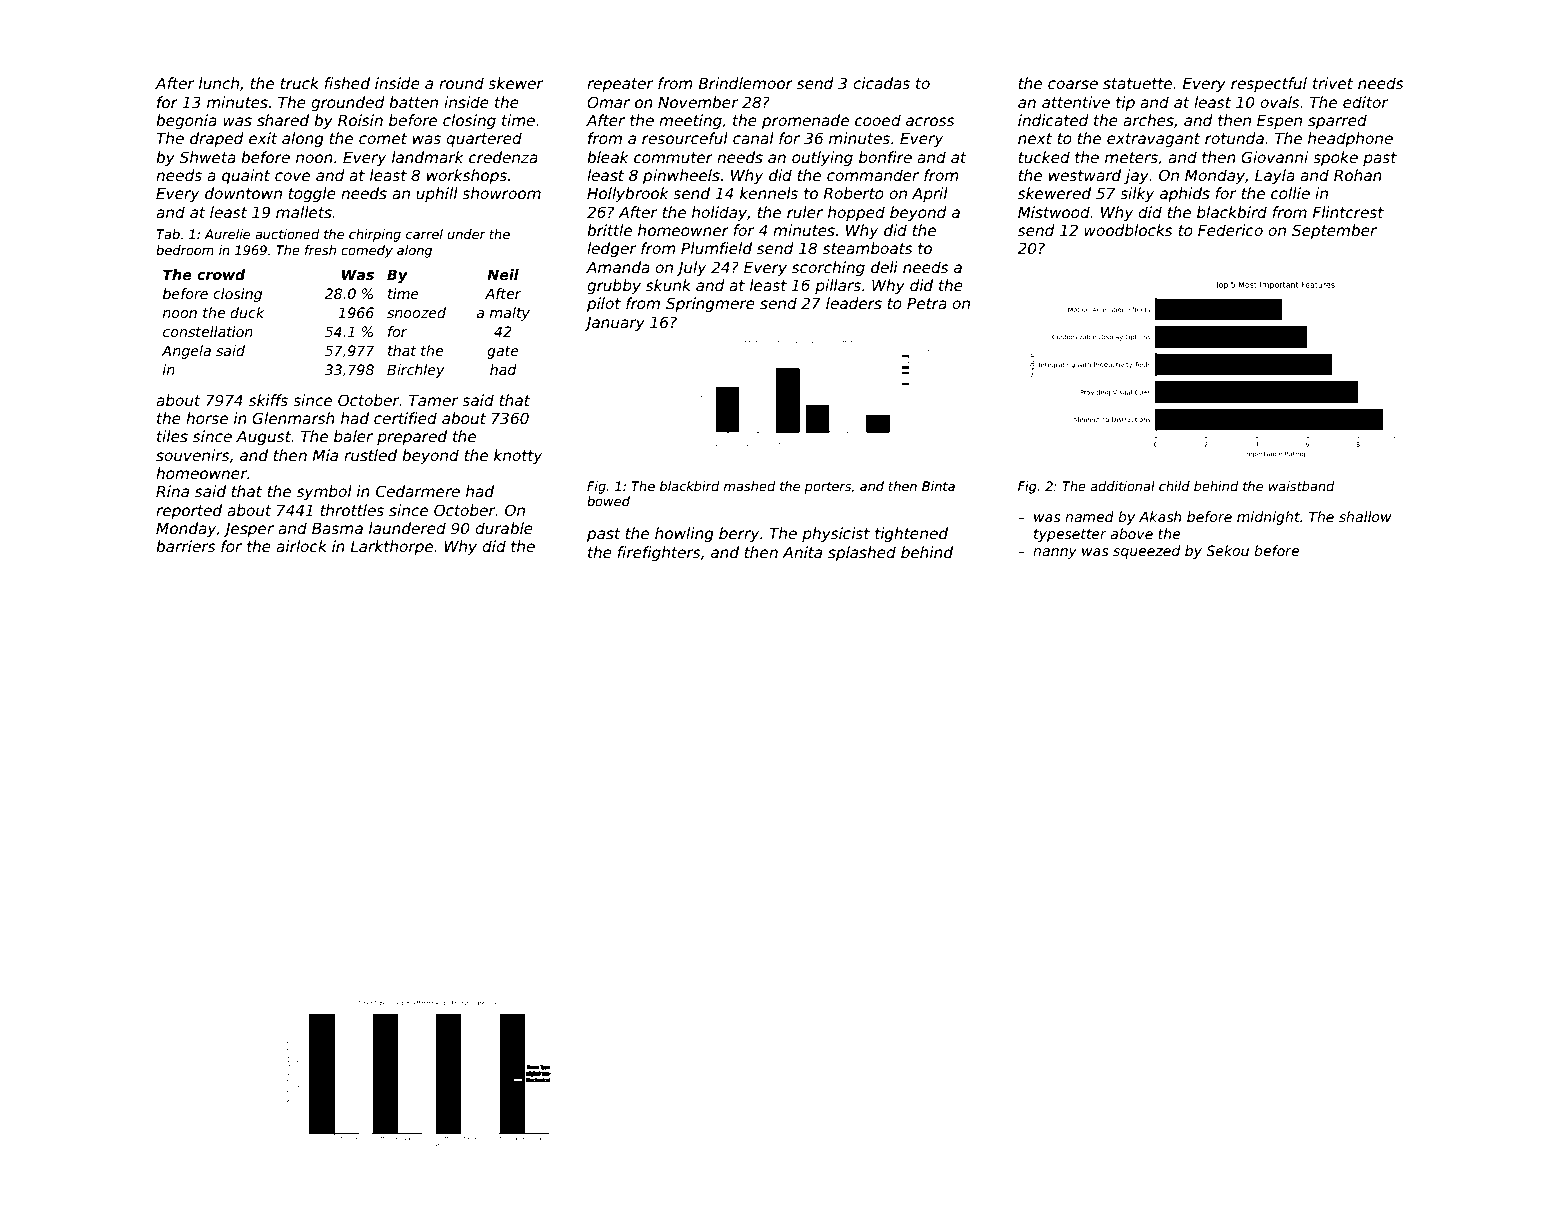 The height and width of the page is (1206, 1561). Describe the element at coordinates (1301, 486) in the page. I see `waistband` at that location.
